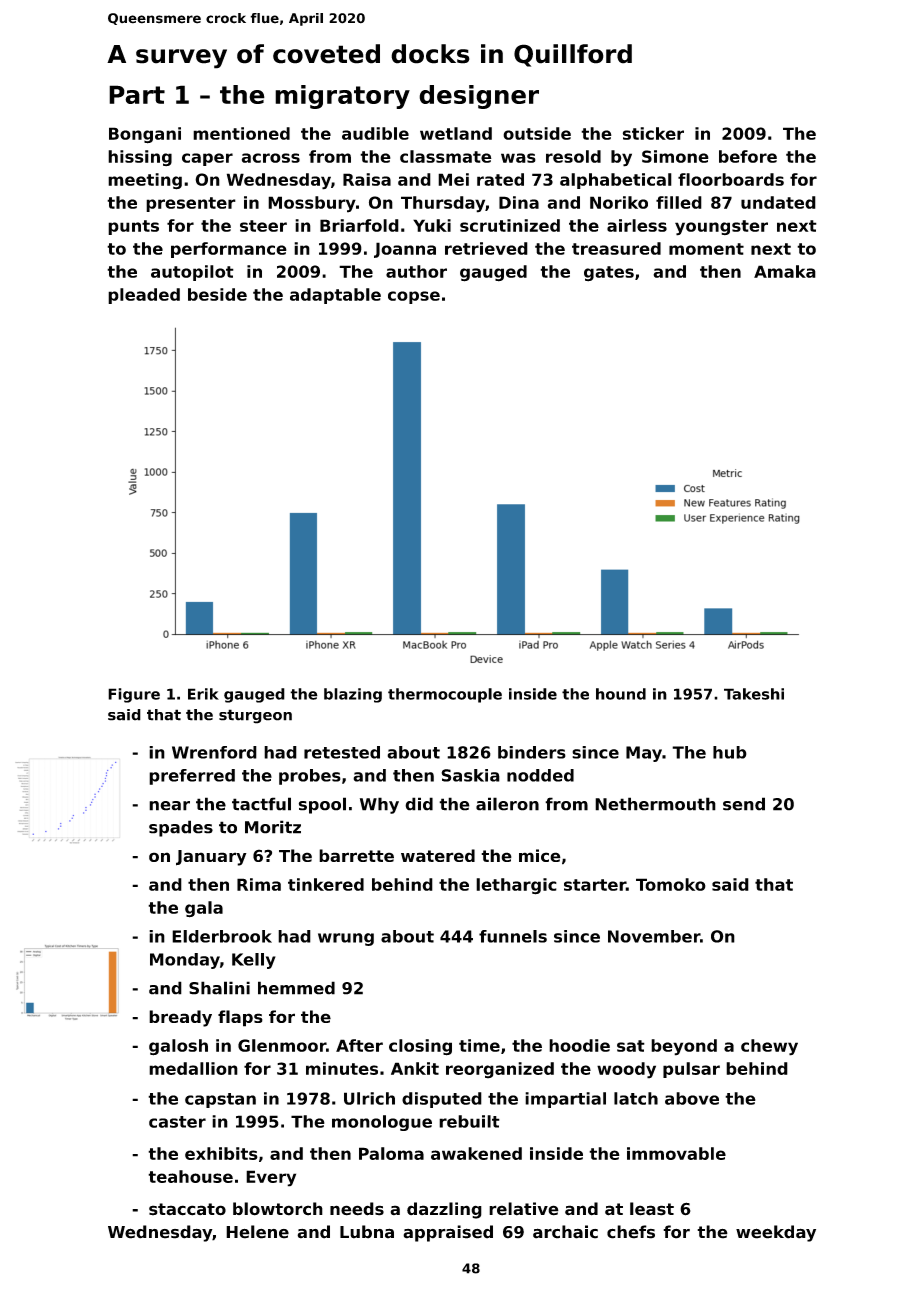 The height and width of the screenshot is (1308, 924). What do you see at coordinates (257, 1232) in the screenshot?
I see `Helene` at bounding box center [257, 1232].
